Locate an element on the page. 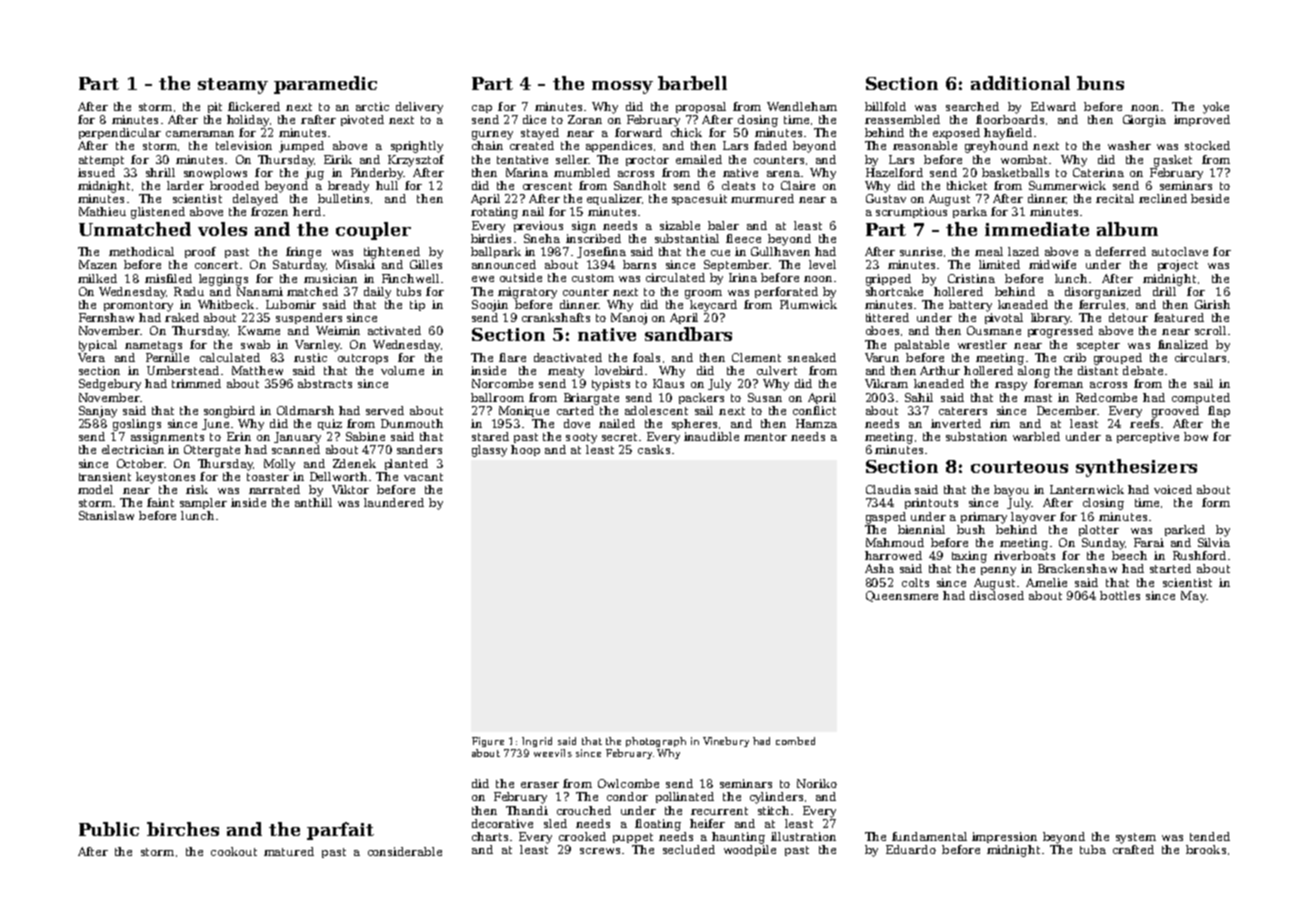 Image resolution: width=1308 pixels, height=924 pixels. television is located at coordinates (244, 145).
